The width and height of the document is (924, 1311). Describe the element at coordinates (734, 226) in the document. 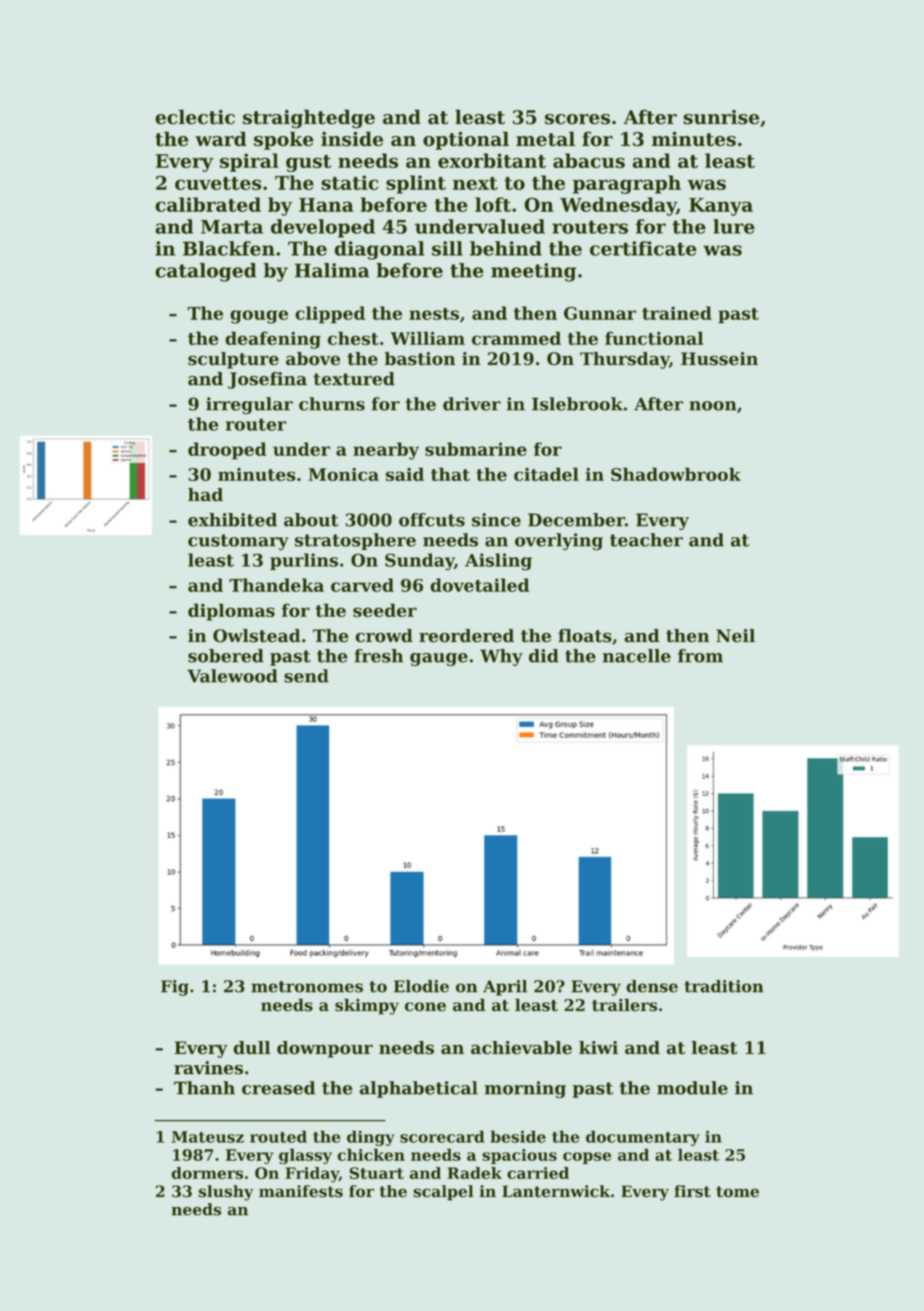

I see `lure` at that location.
